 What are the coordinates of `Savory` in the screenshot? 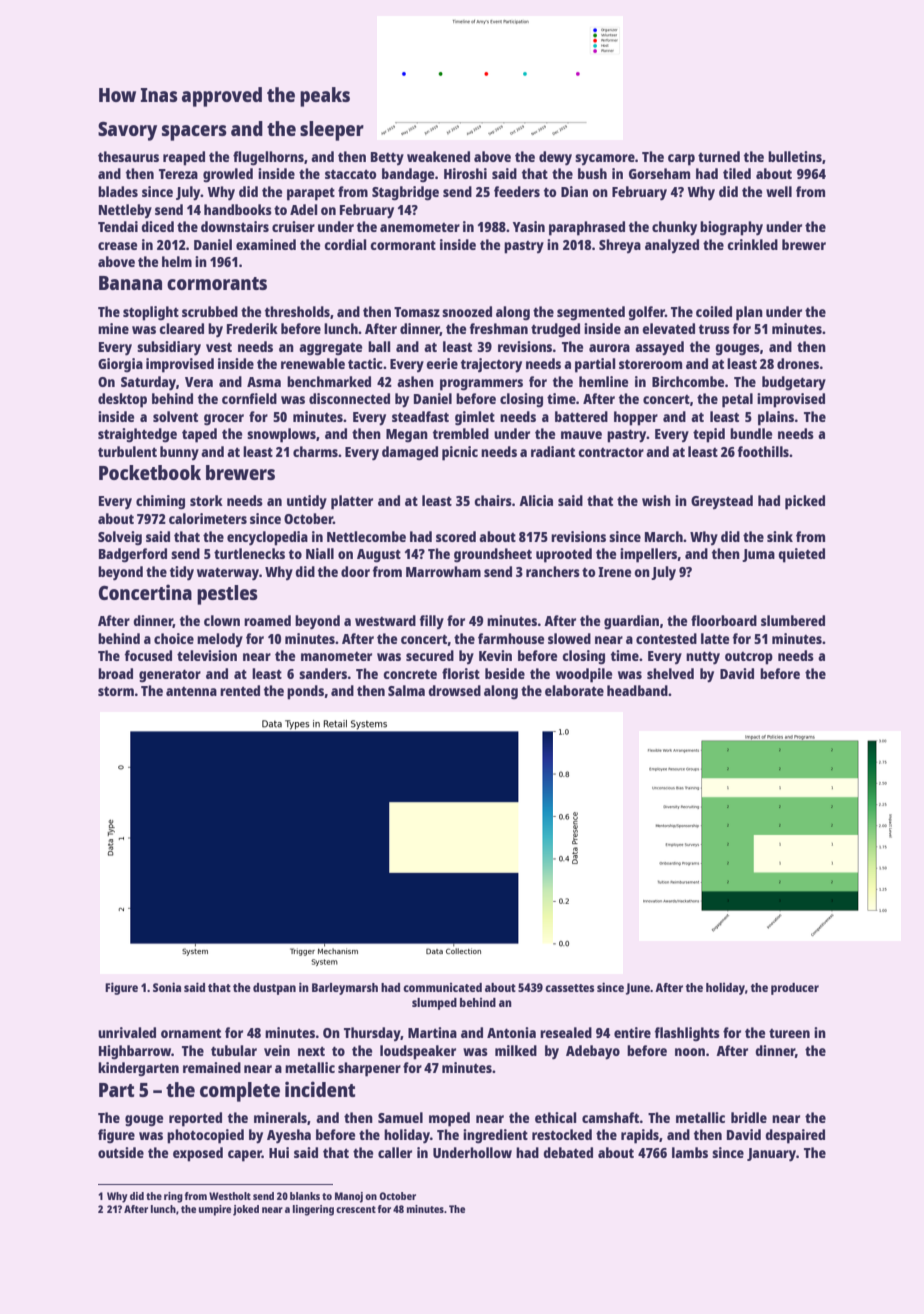 It's located at (127, 131).
